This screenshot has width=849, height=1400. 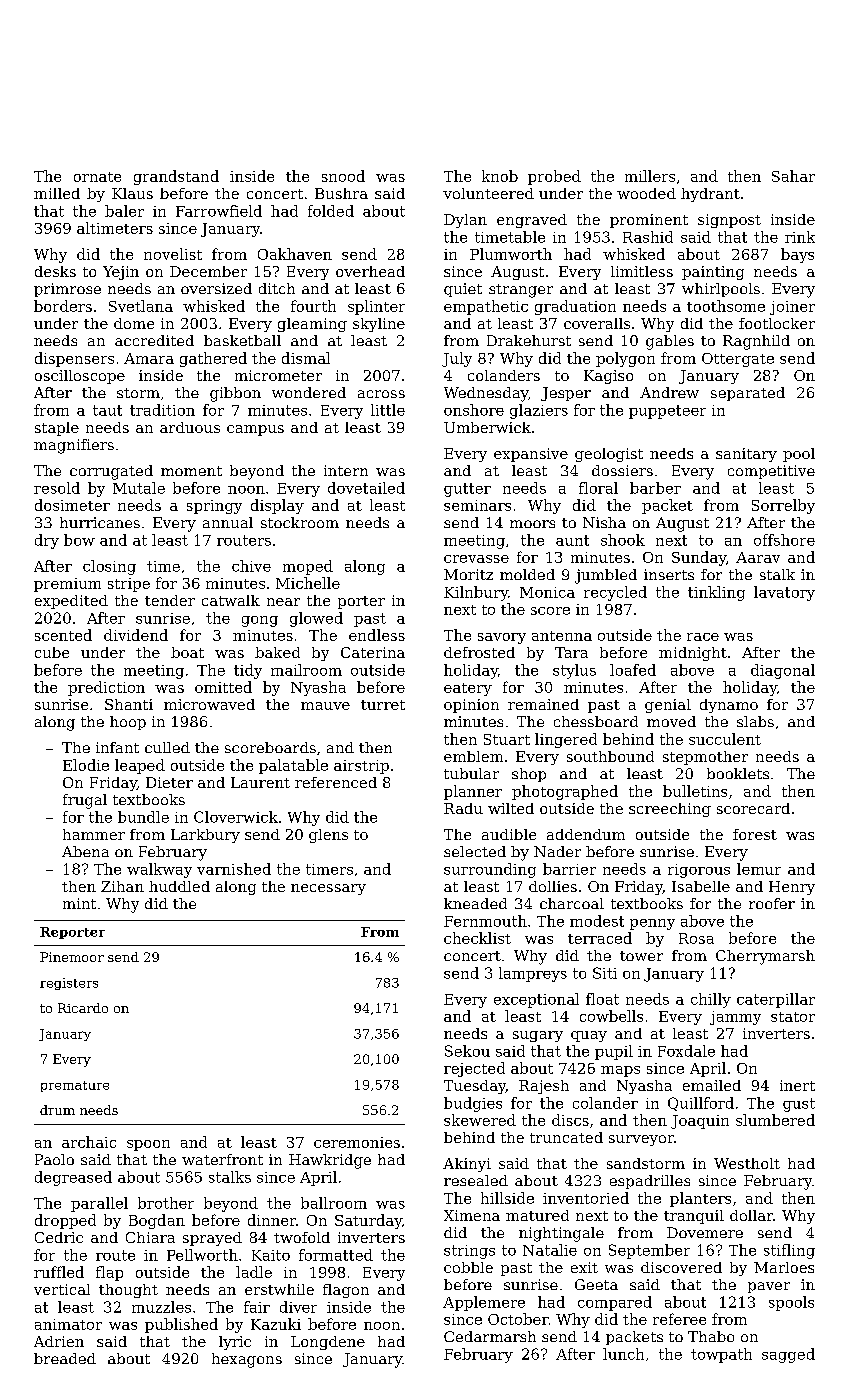 What do you see at coordinates (477, 938) in the screenshot?
I see `checklist` at bounding box center [477, 938].
